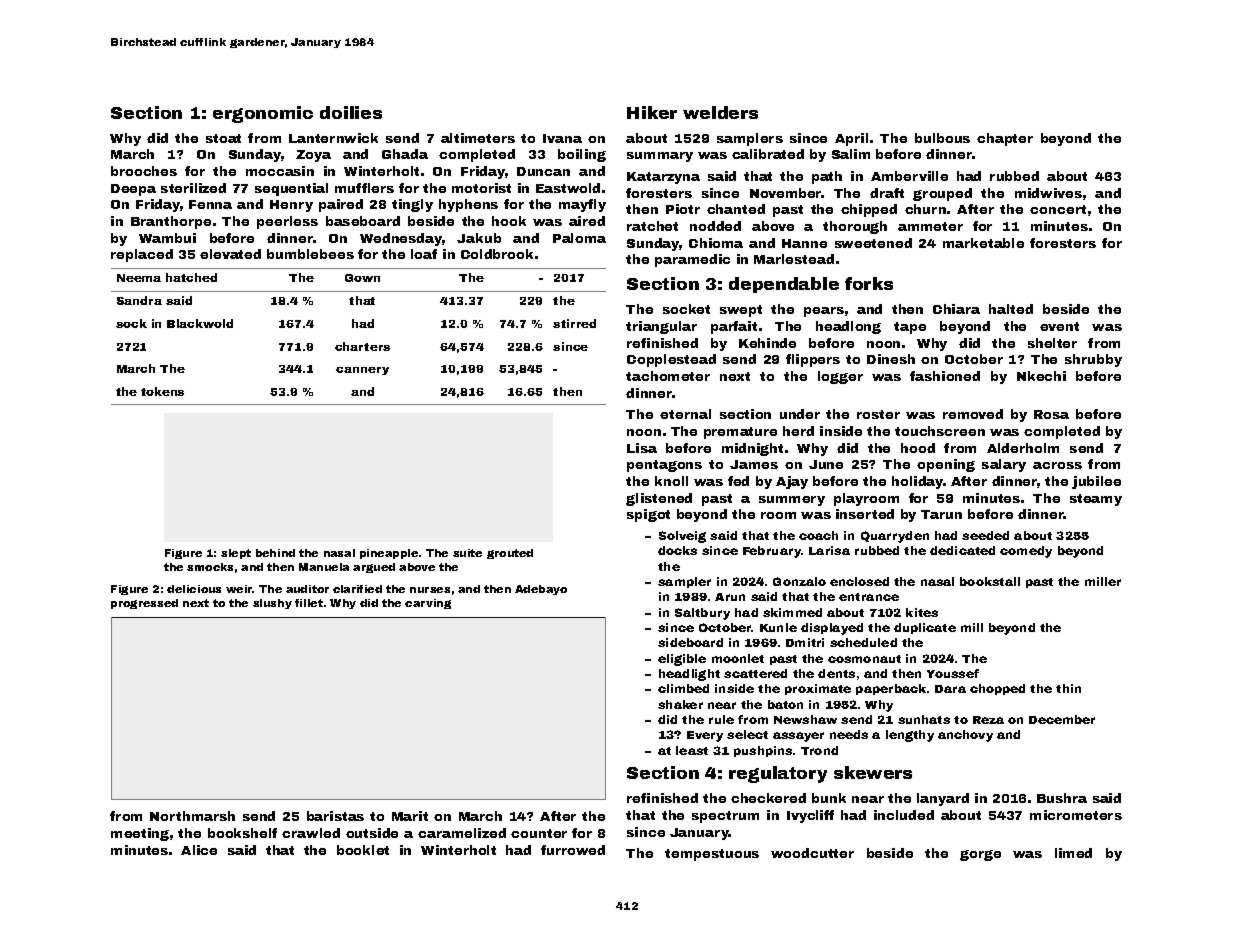 This screenshot has width=1233, height=952. I want to click on elevated, so click(230, 254).
